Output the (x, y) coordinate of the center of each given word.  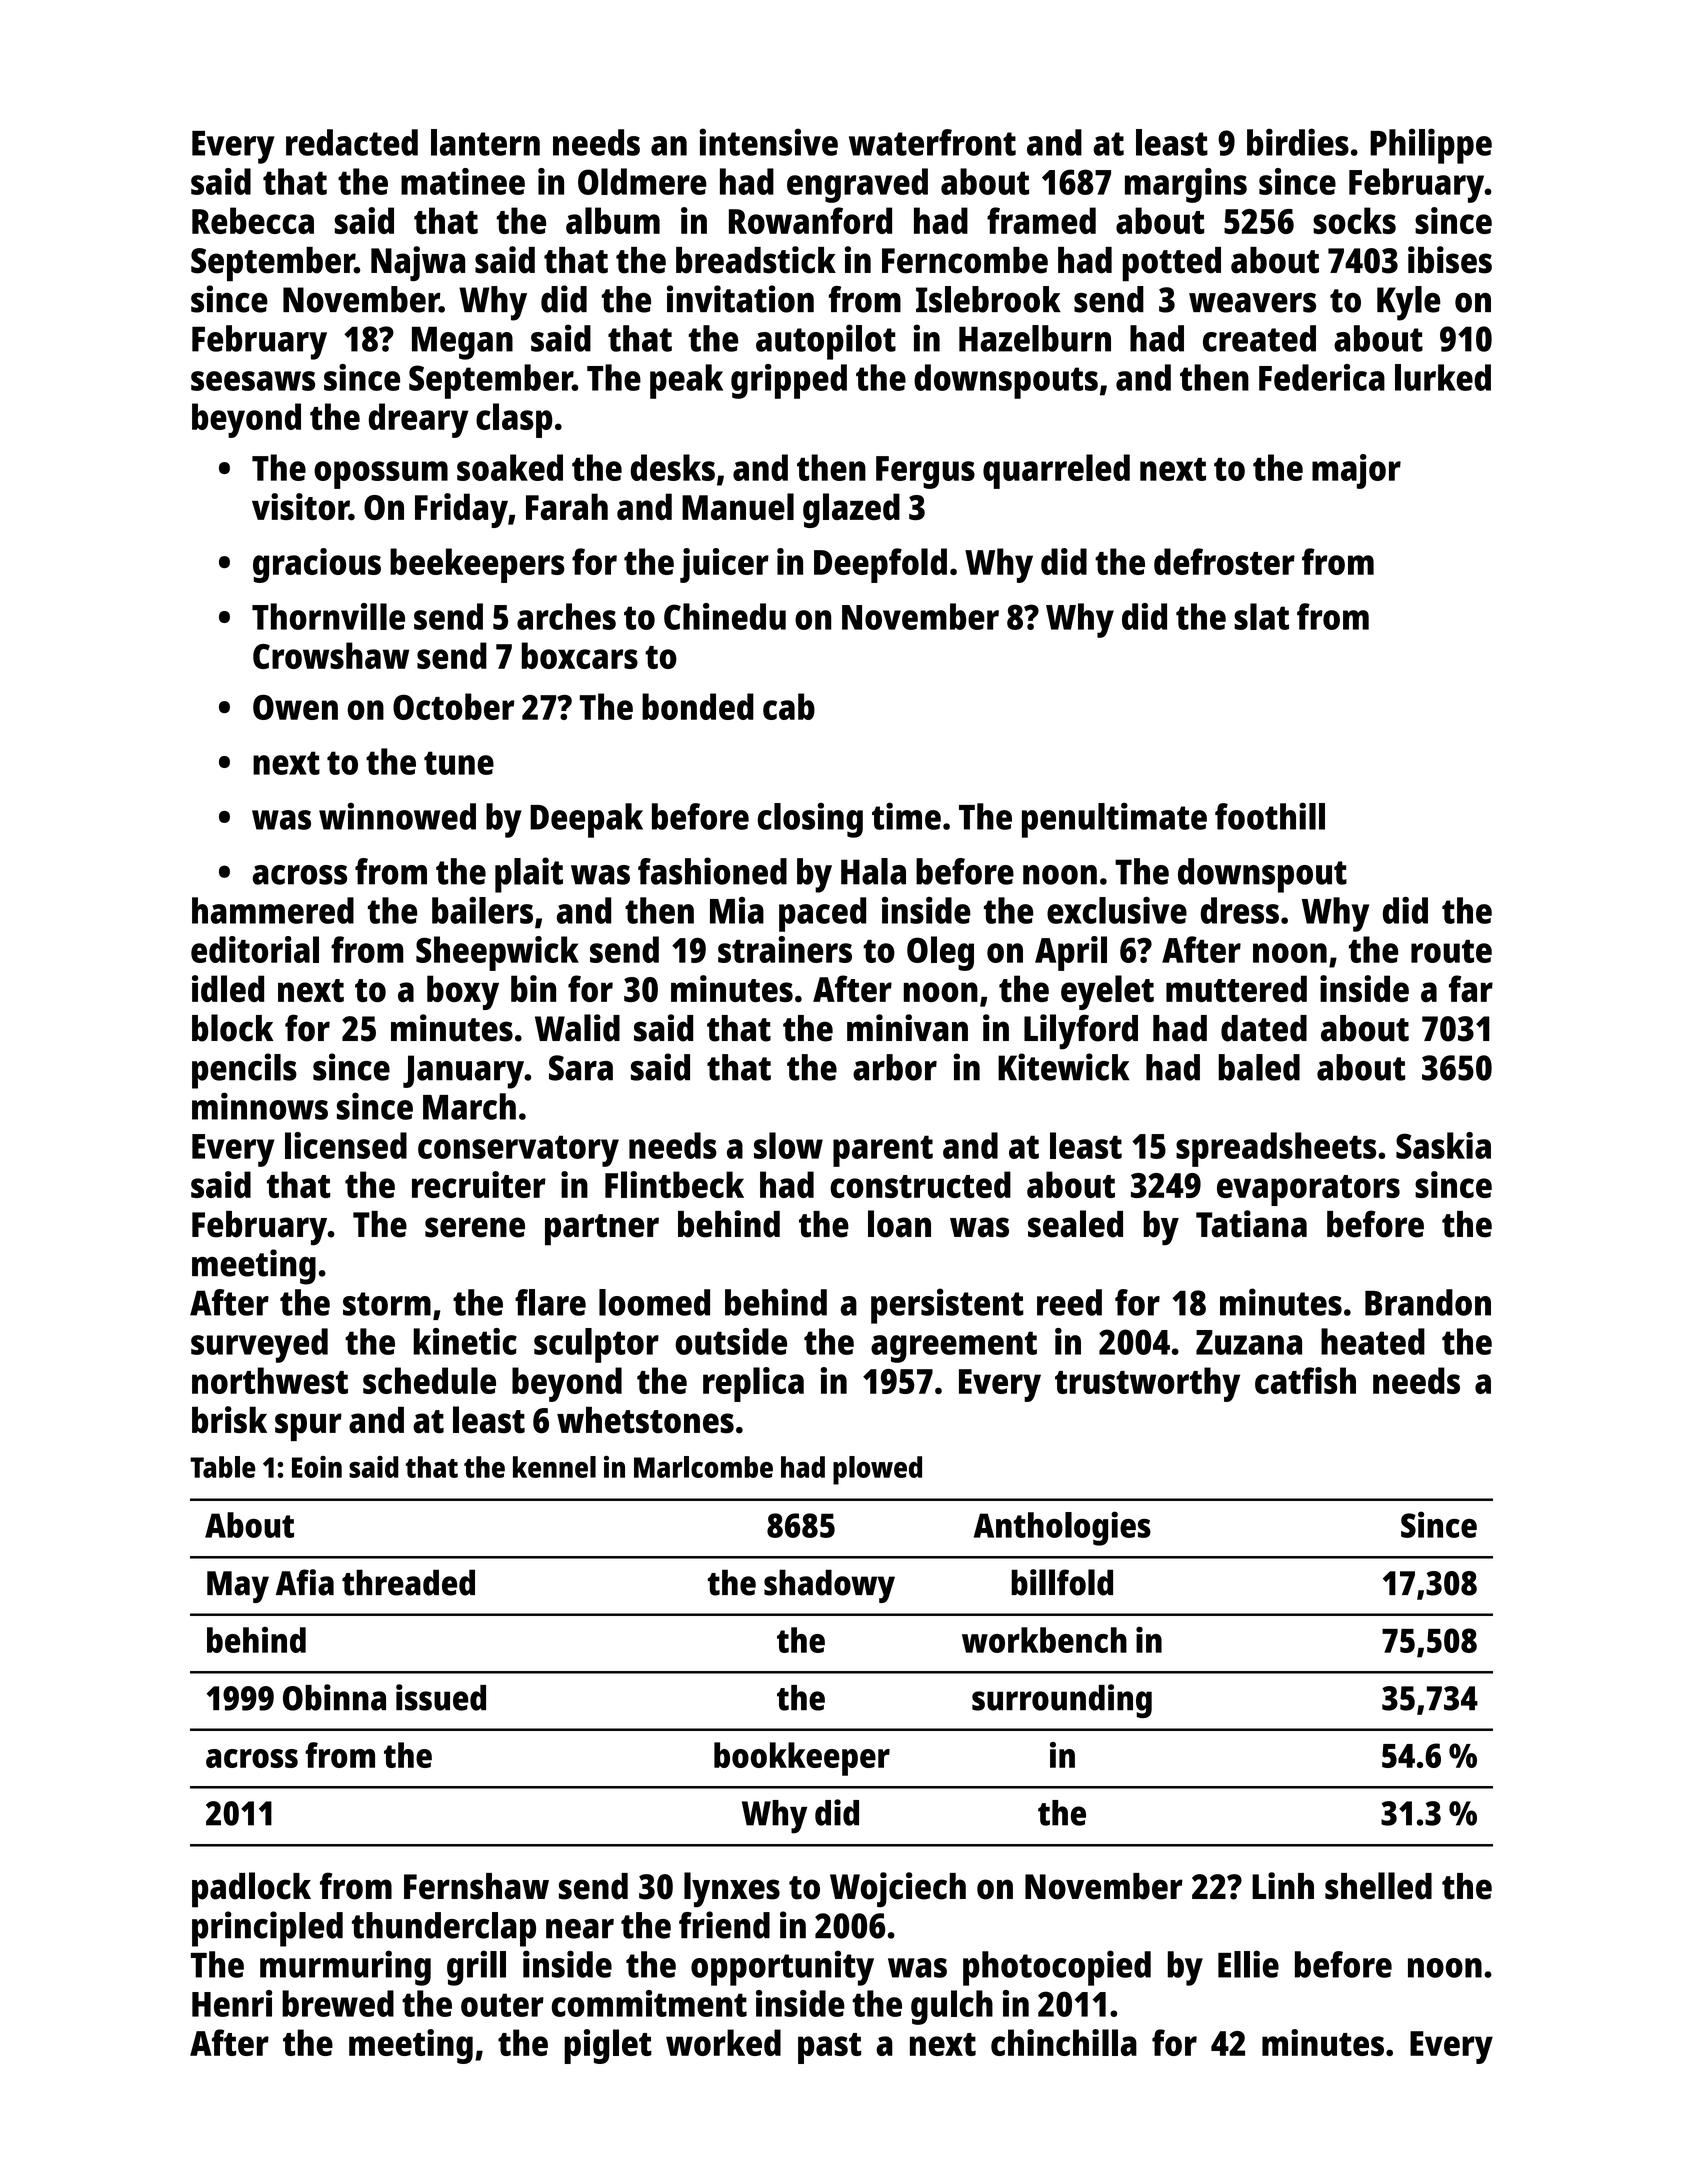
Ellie (1248, 1964)
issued (441, 1697)
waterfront (932, 142)
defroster (1224, 561)
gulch (952, 2007)
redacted (352, 142)
